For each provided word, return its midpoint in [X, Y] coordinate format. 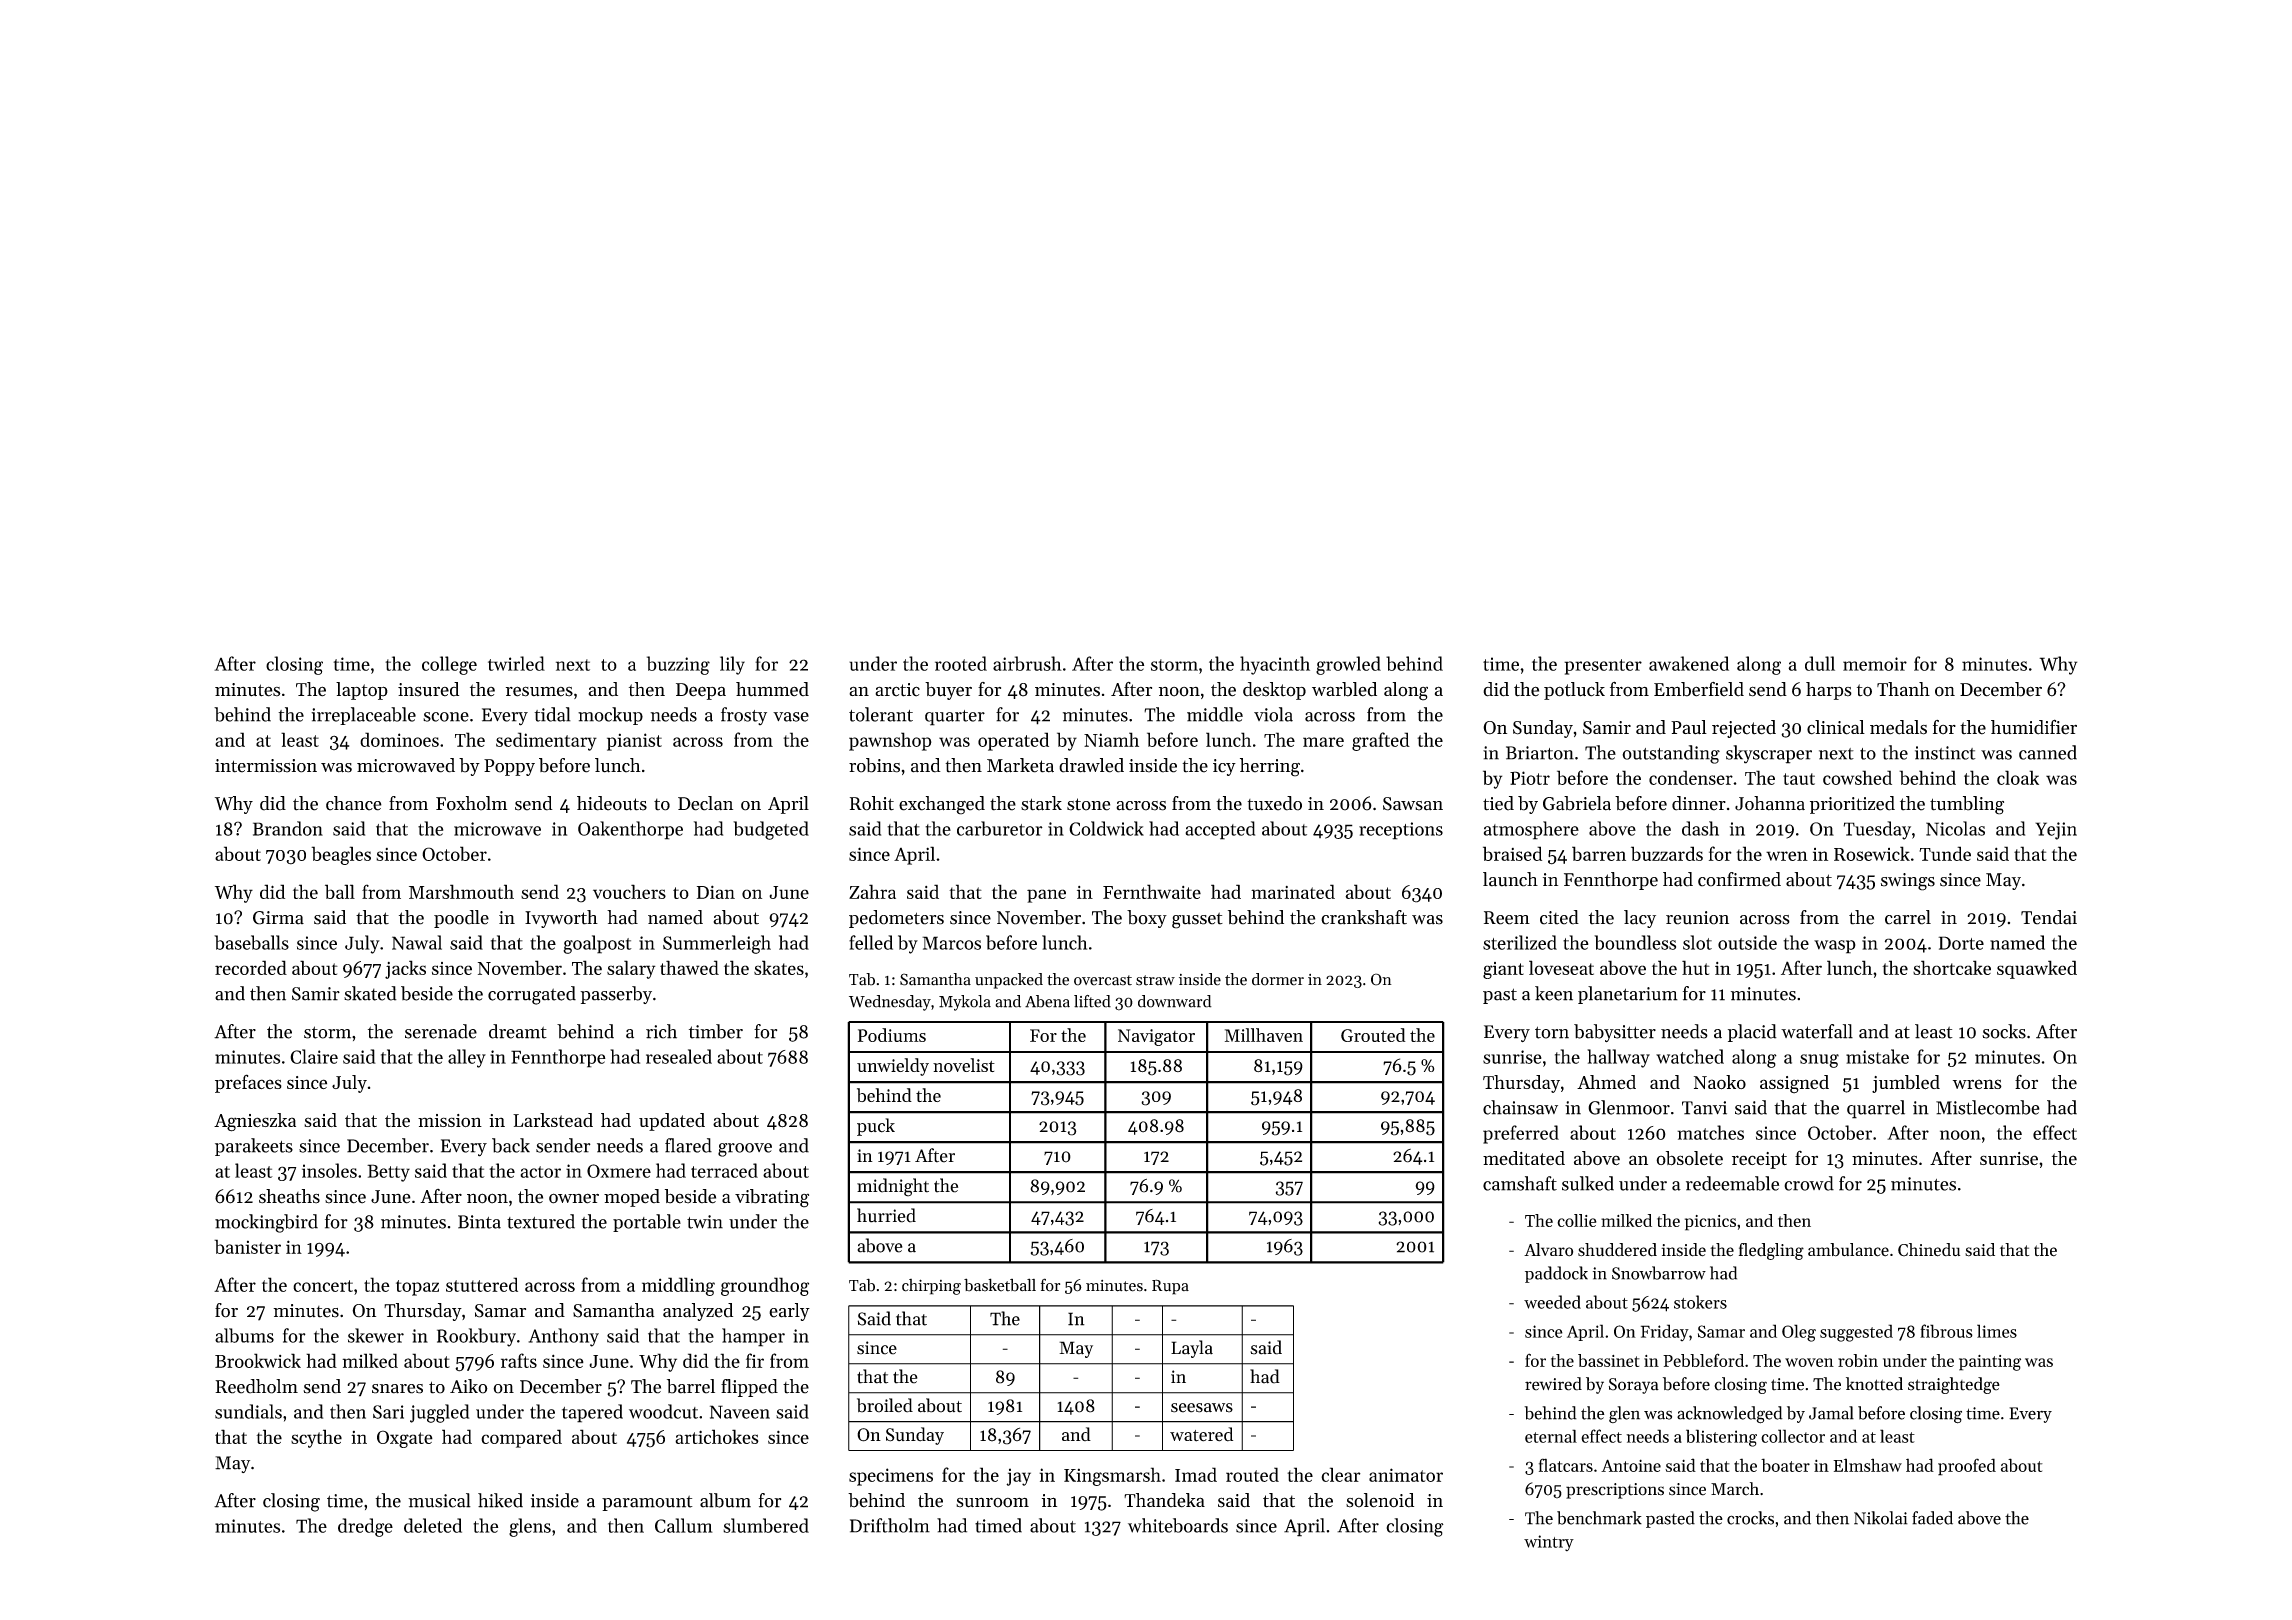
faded [1932, 1518]
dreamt [518, 1031]
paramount [647, 1503]
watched [1690, 1056]
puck [876, 1127]
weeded [1552, 1302]
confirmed [1739, 879]
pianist [634, 742]
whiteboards [1178, 1525]
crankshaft [1364, 917]
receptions [1401, 831]
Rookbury [476, 1337]
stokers [1700, 1302]
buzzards [1667, 853]
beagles [341, 855]
